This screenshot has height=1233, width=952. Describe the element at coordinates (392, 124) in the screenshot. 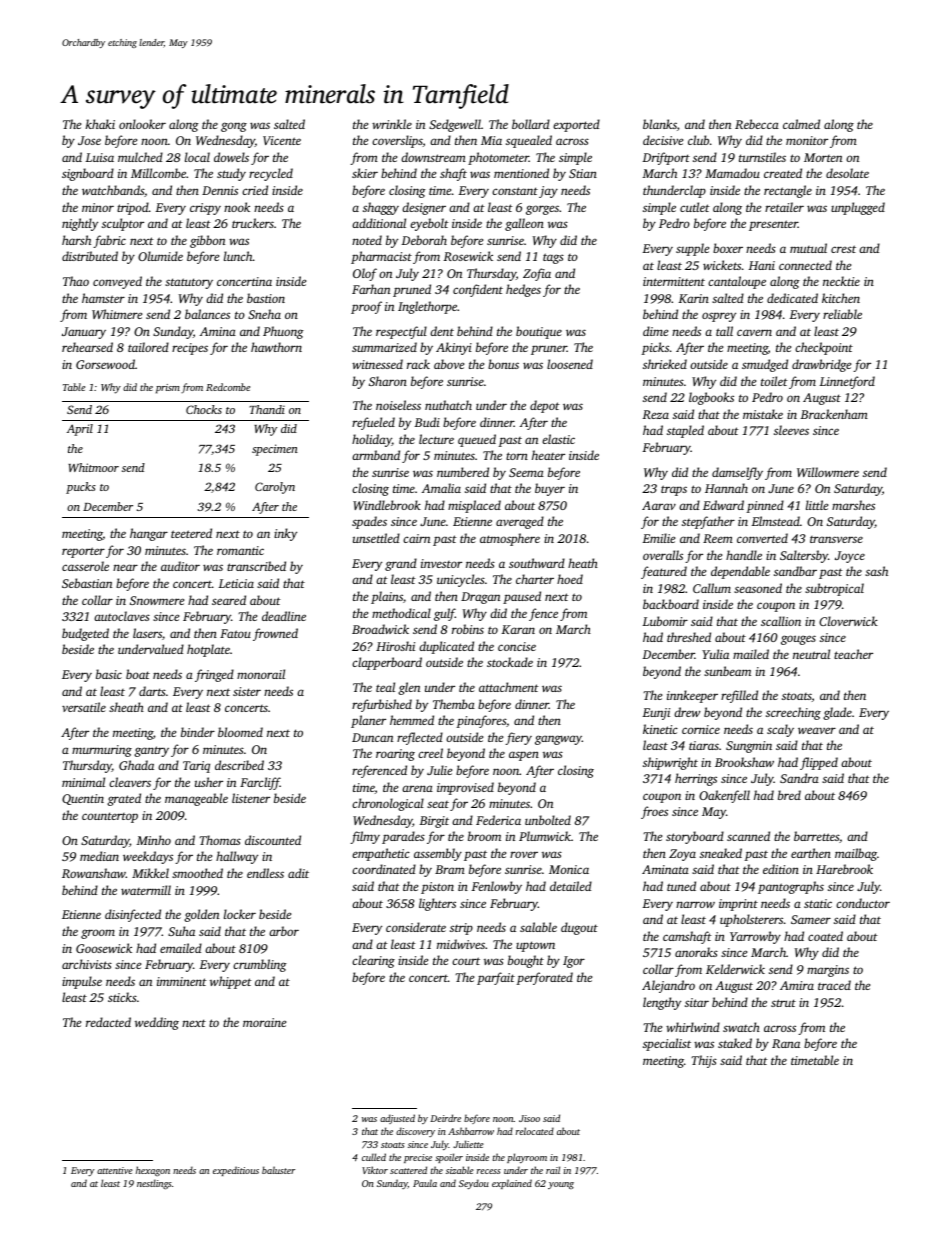

I see `wrinkle` at that location.
